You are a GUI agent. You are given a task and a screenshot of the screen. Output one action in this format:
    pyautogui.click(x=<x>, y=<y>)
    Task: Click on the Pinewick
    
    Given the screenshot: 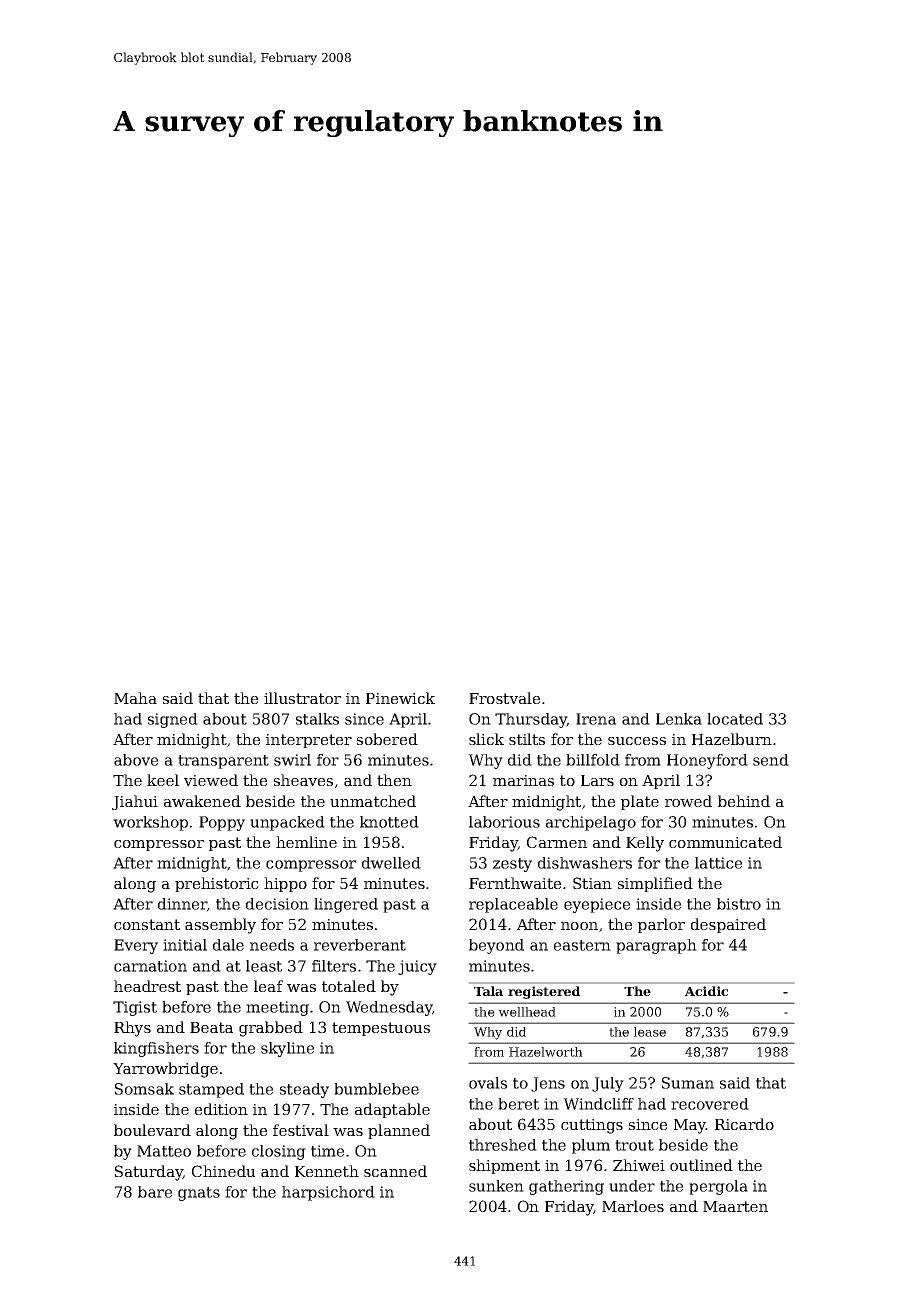 What is the action you would take?
    pyautogui.click(x=400, y=698)
